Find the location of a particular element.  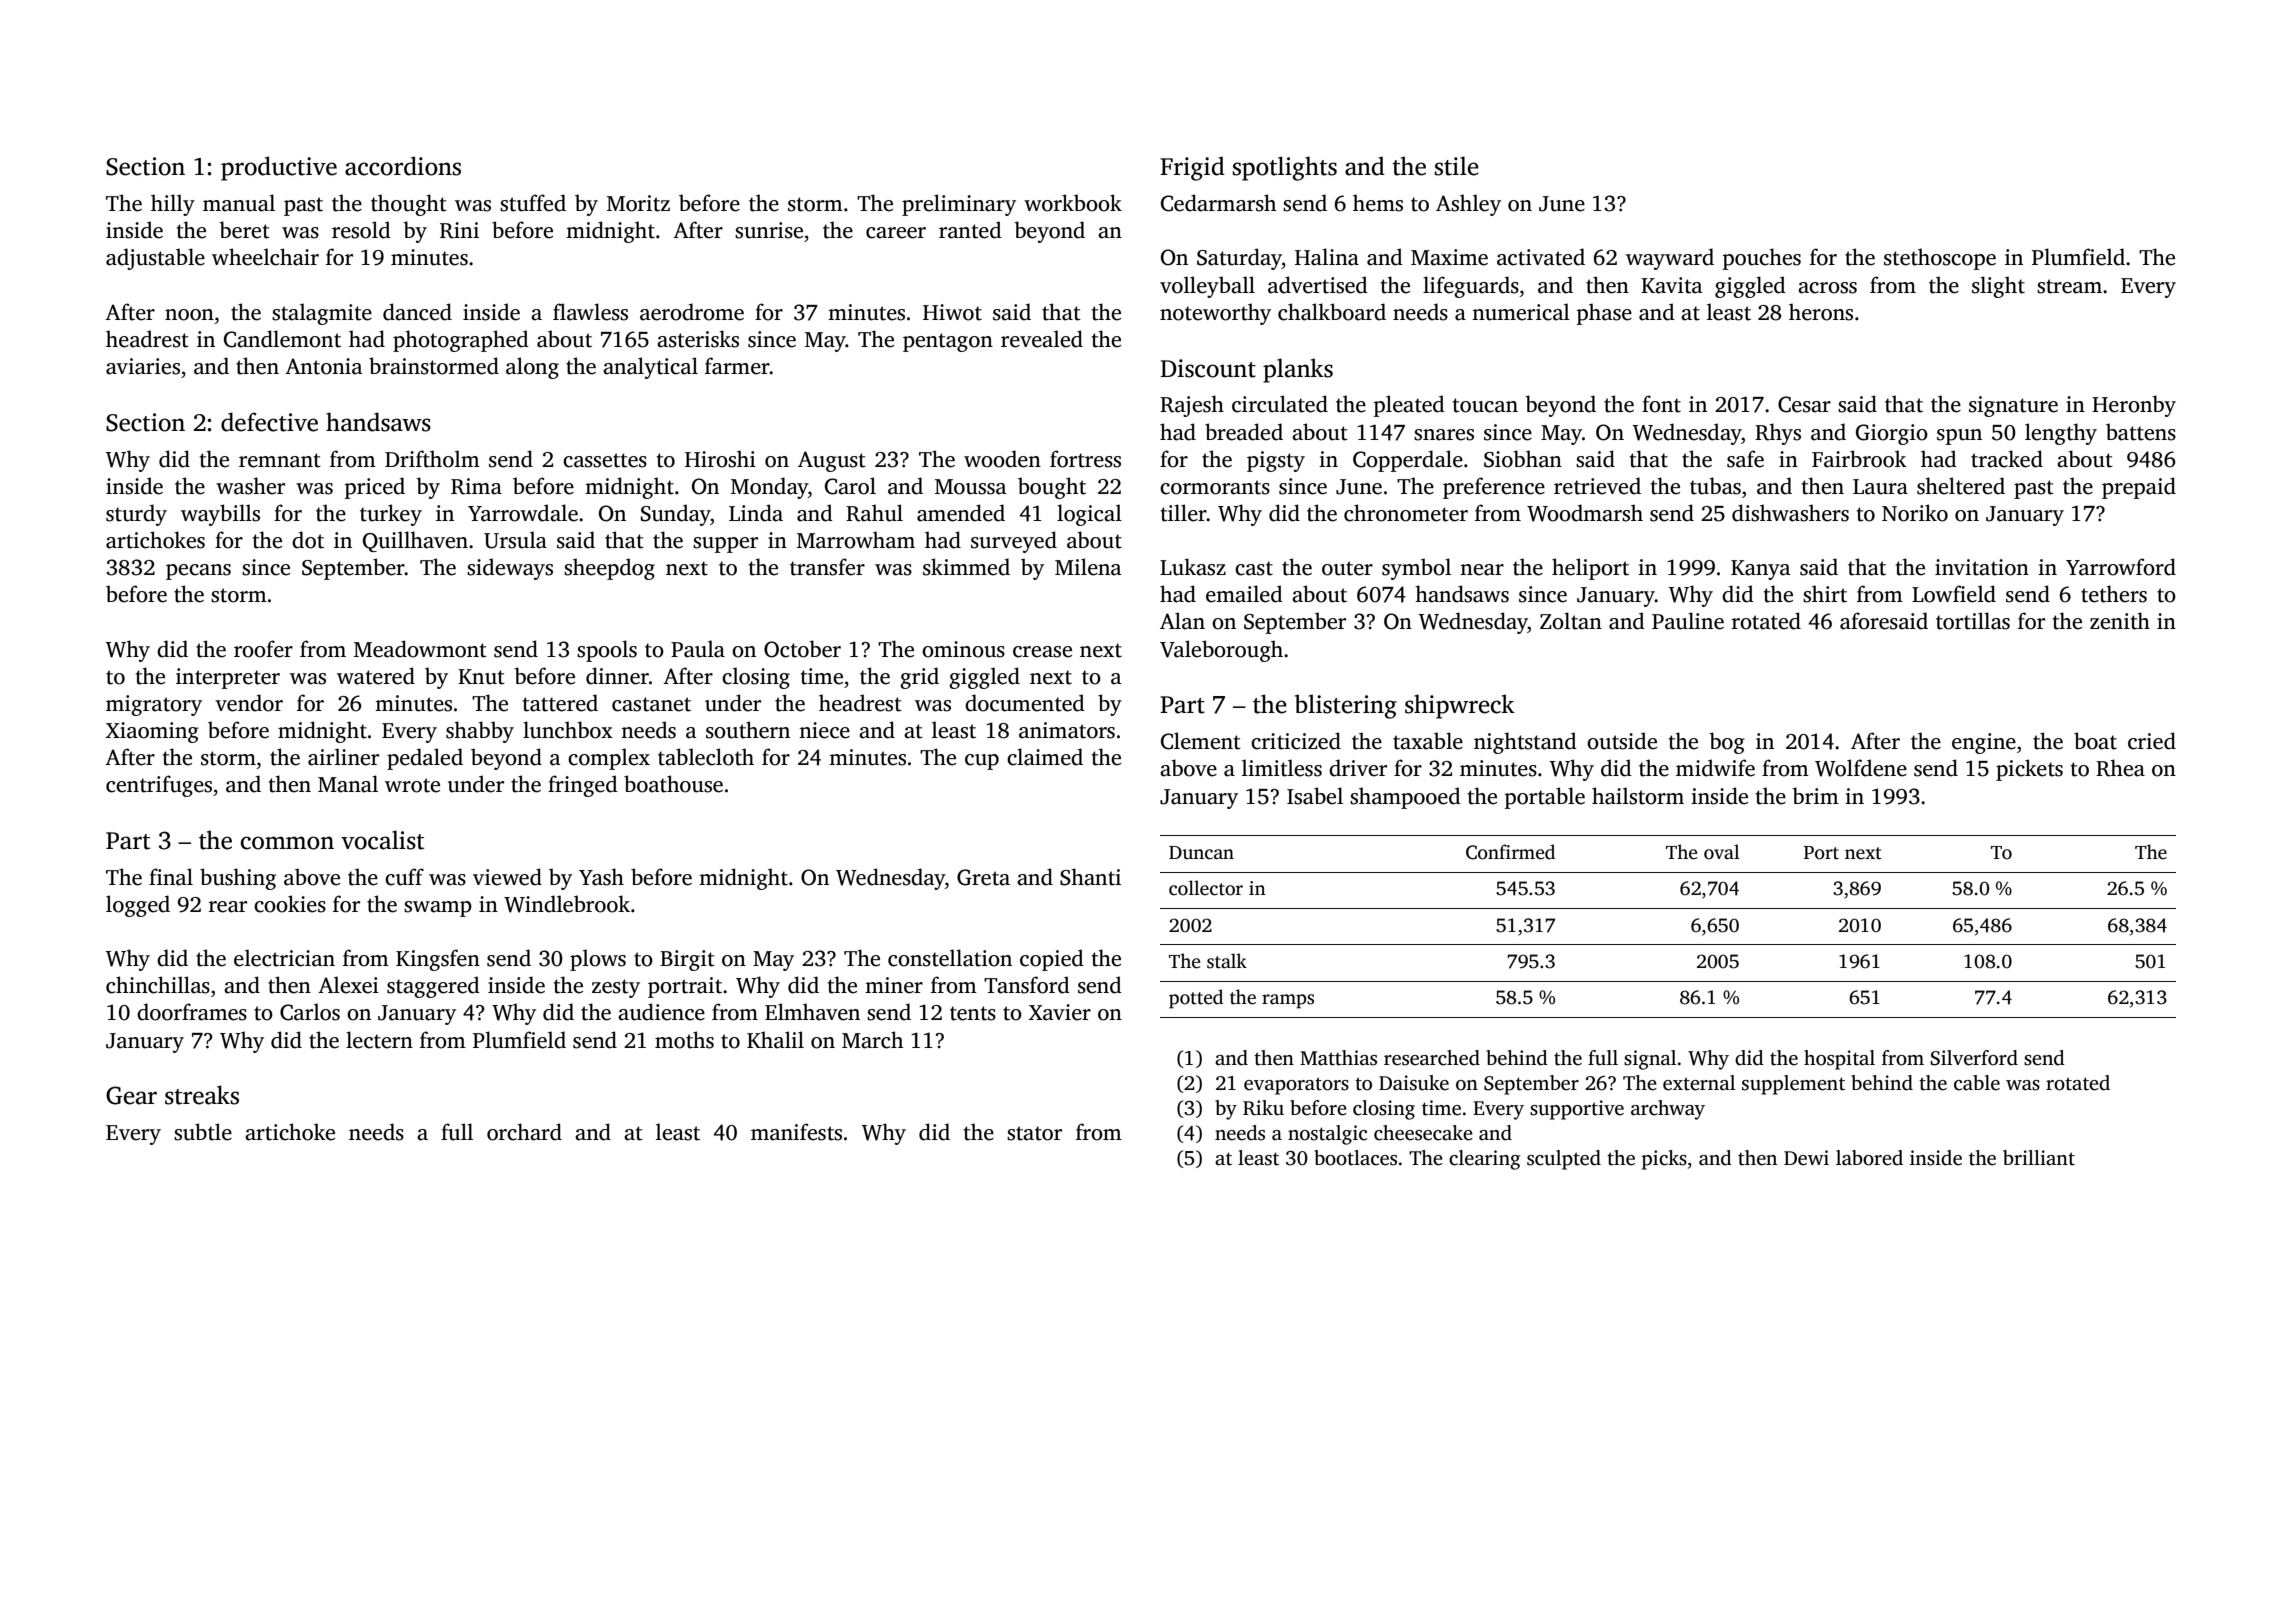

cup is located at coordinates (982, 762).
